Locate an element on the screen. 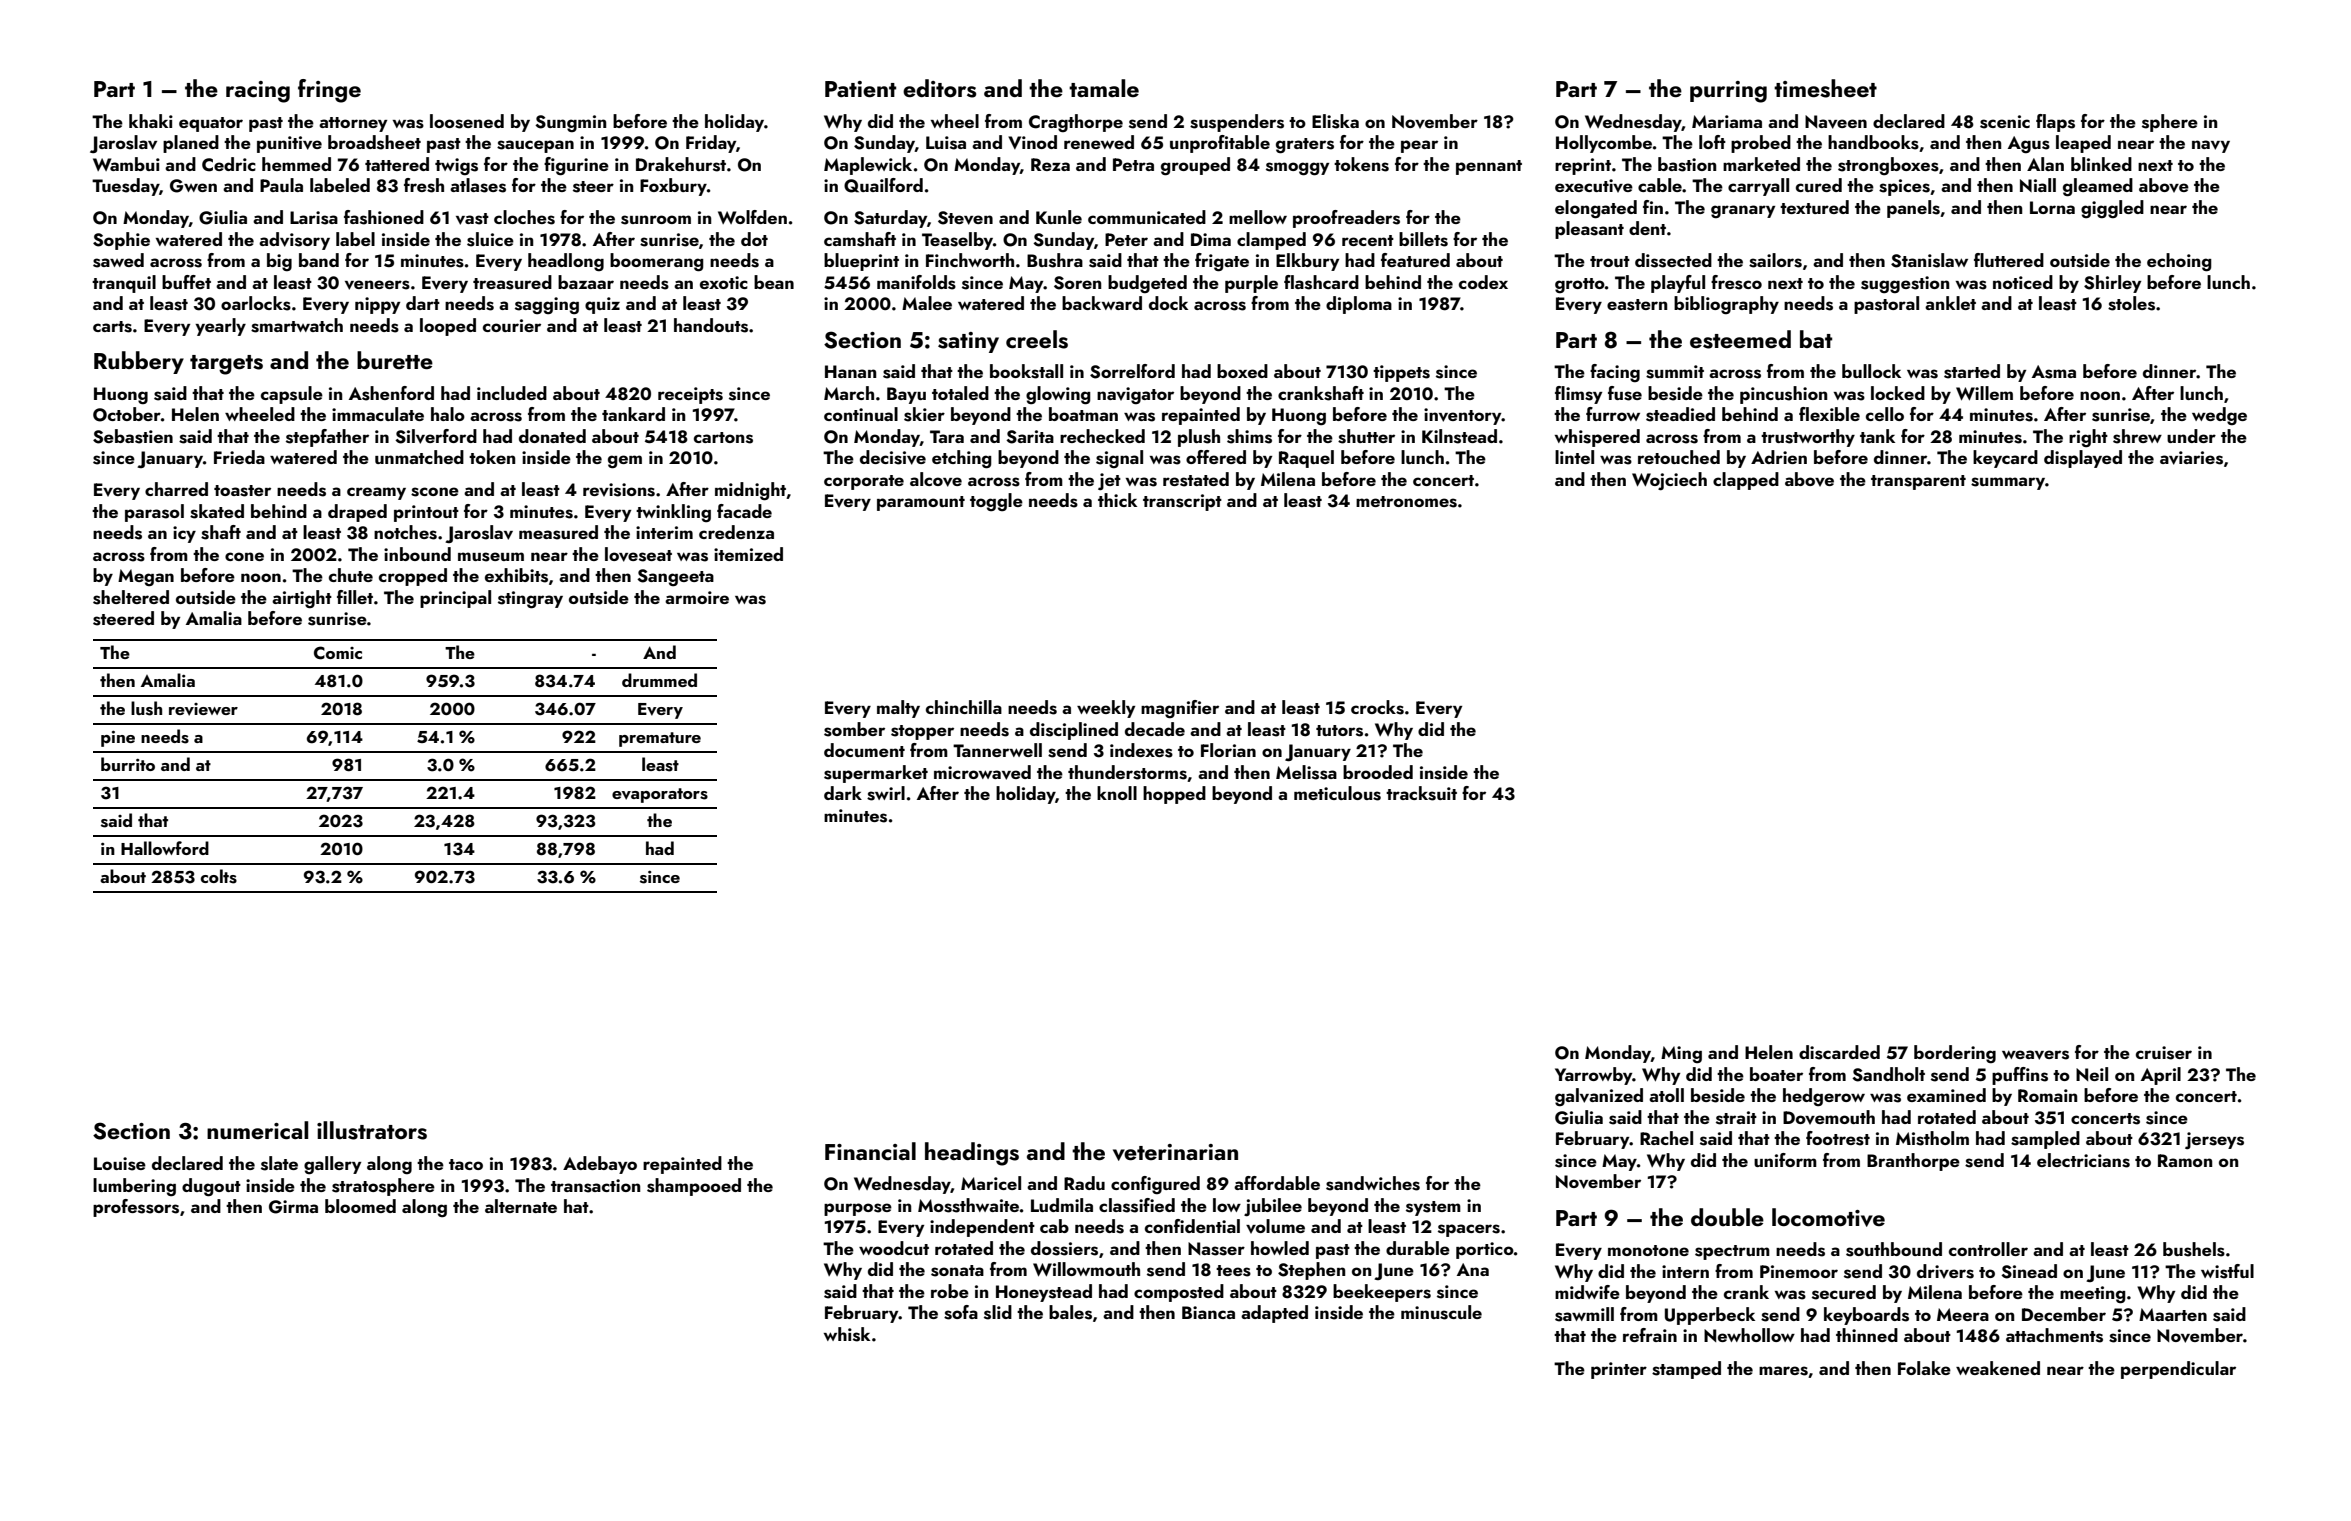 The width and height of the screenshot is (2351, 1521). museum is located at coordinates (491, 557).
